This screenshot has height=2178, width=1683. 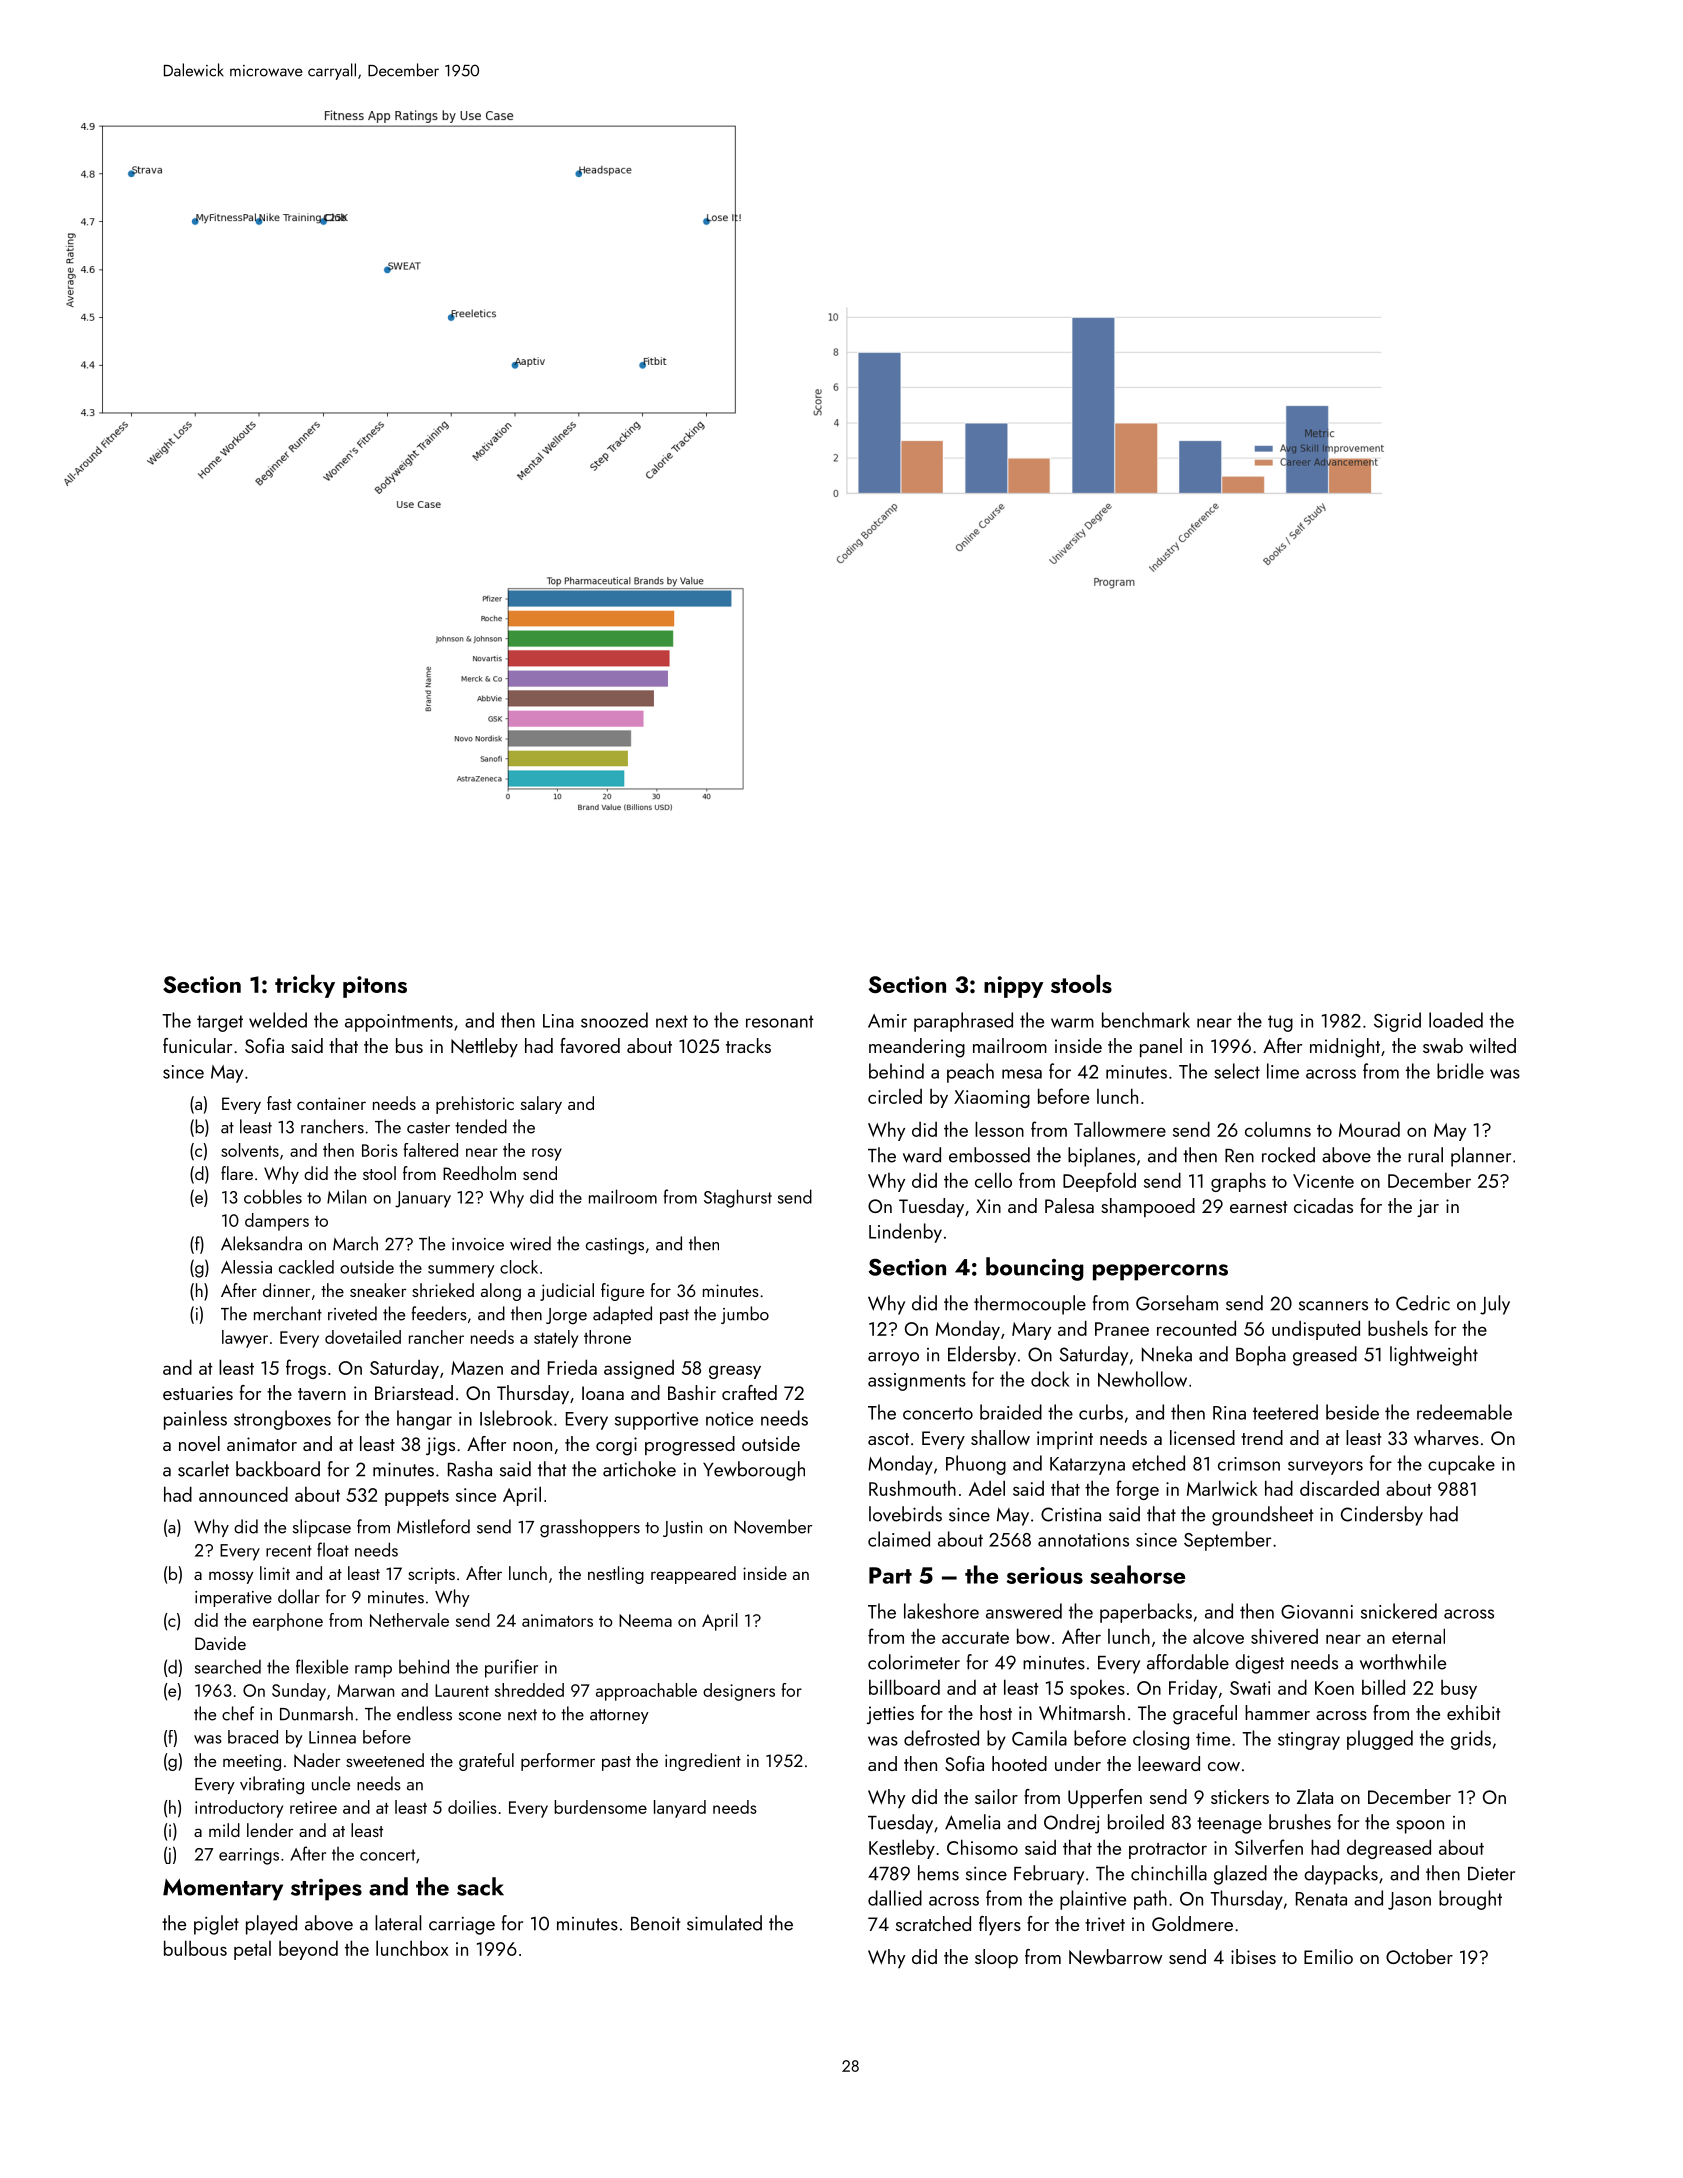 I want to click on tricky, so click(x=305, y=986).
